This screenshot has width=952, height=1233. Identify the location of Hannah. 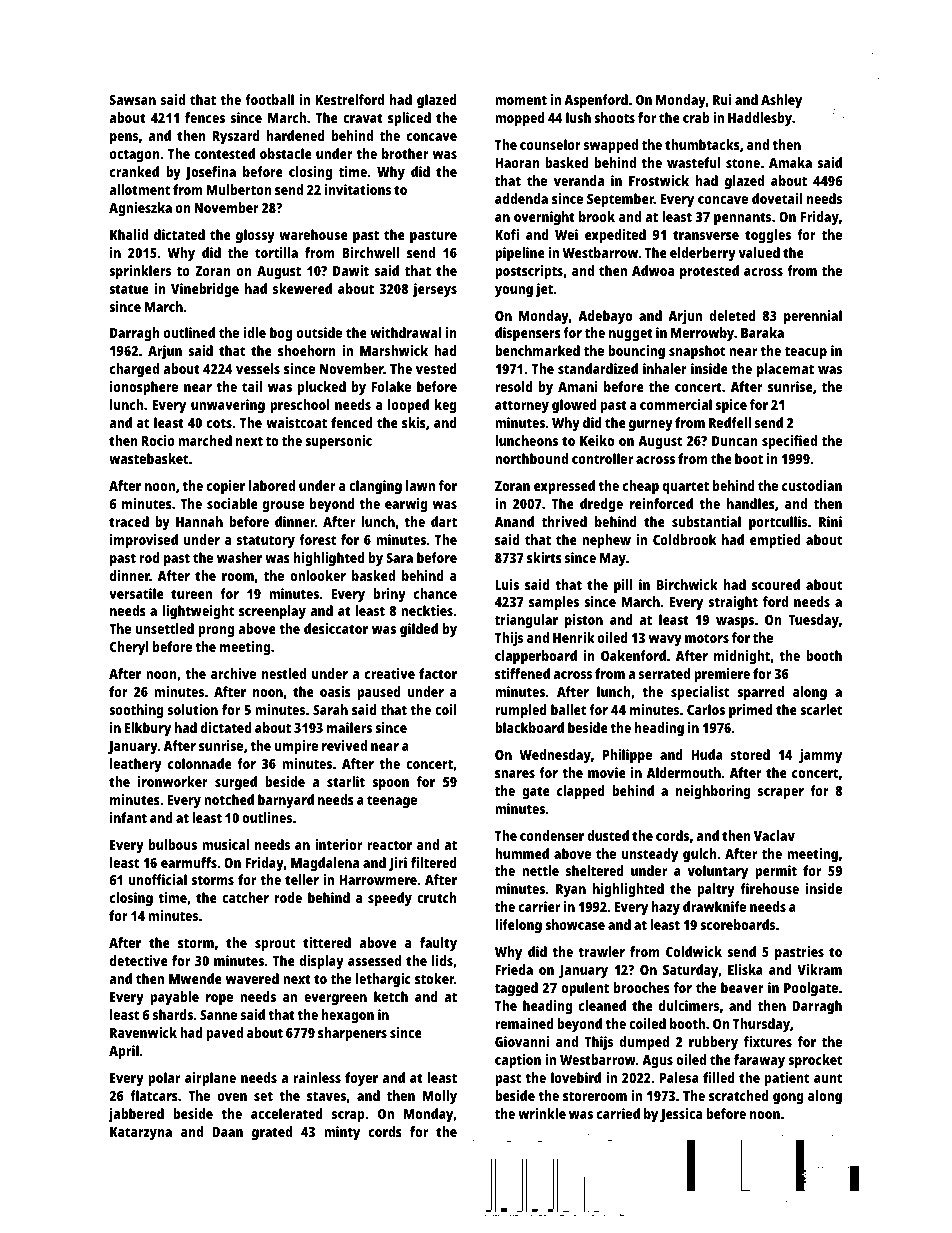
(199, 521).
